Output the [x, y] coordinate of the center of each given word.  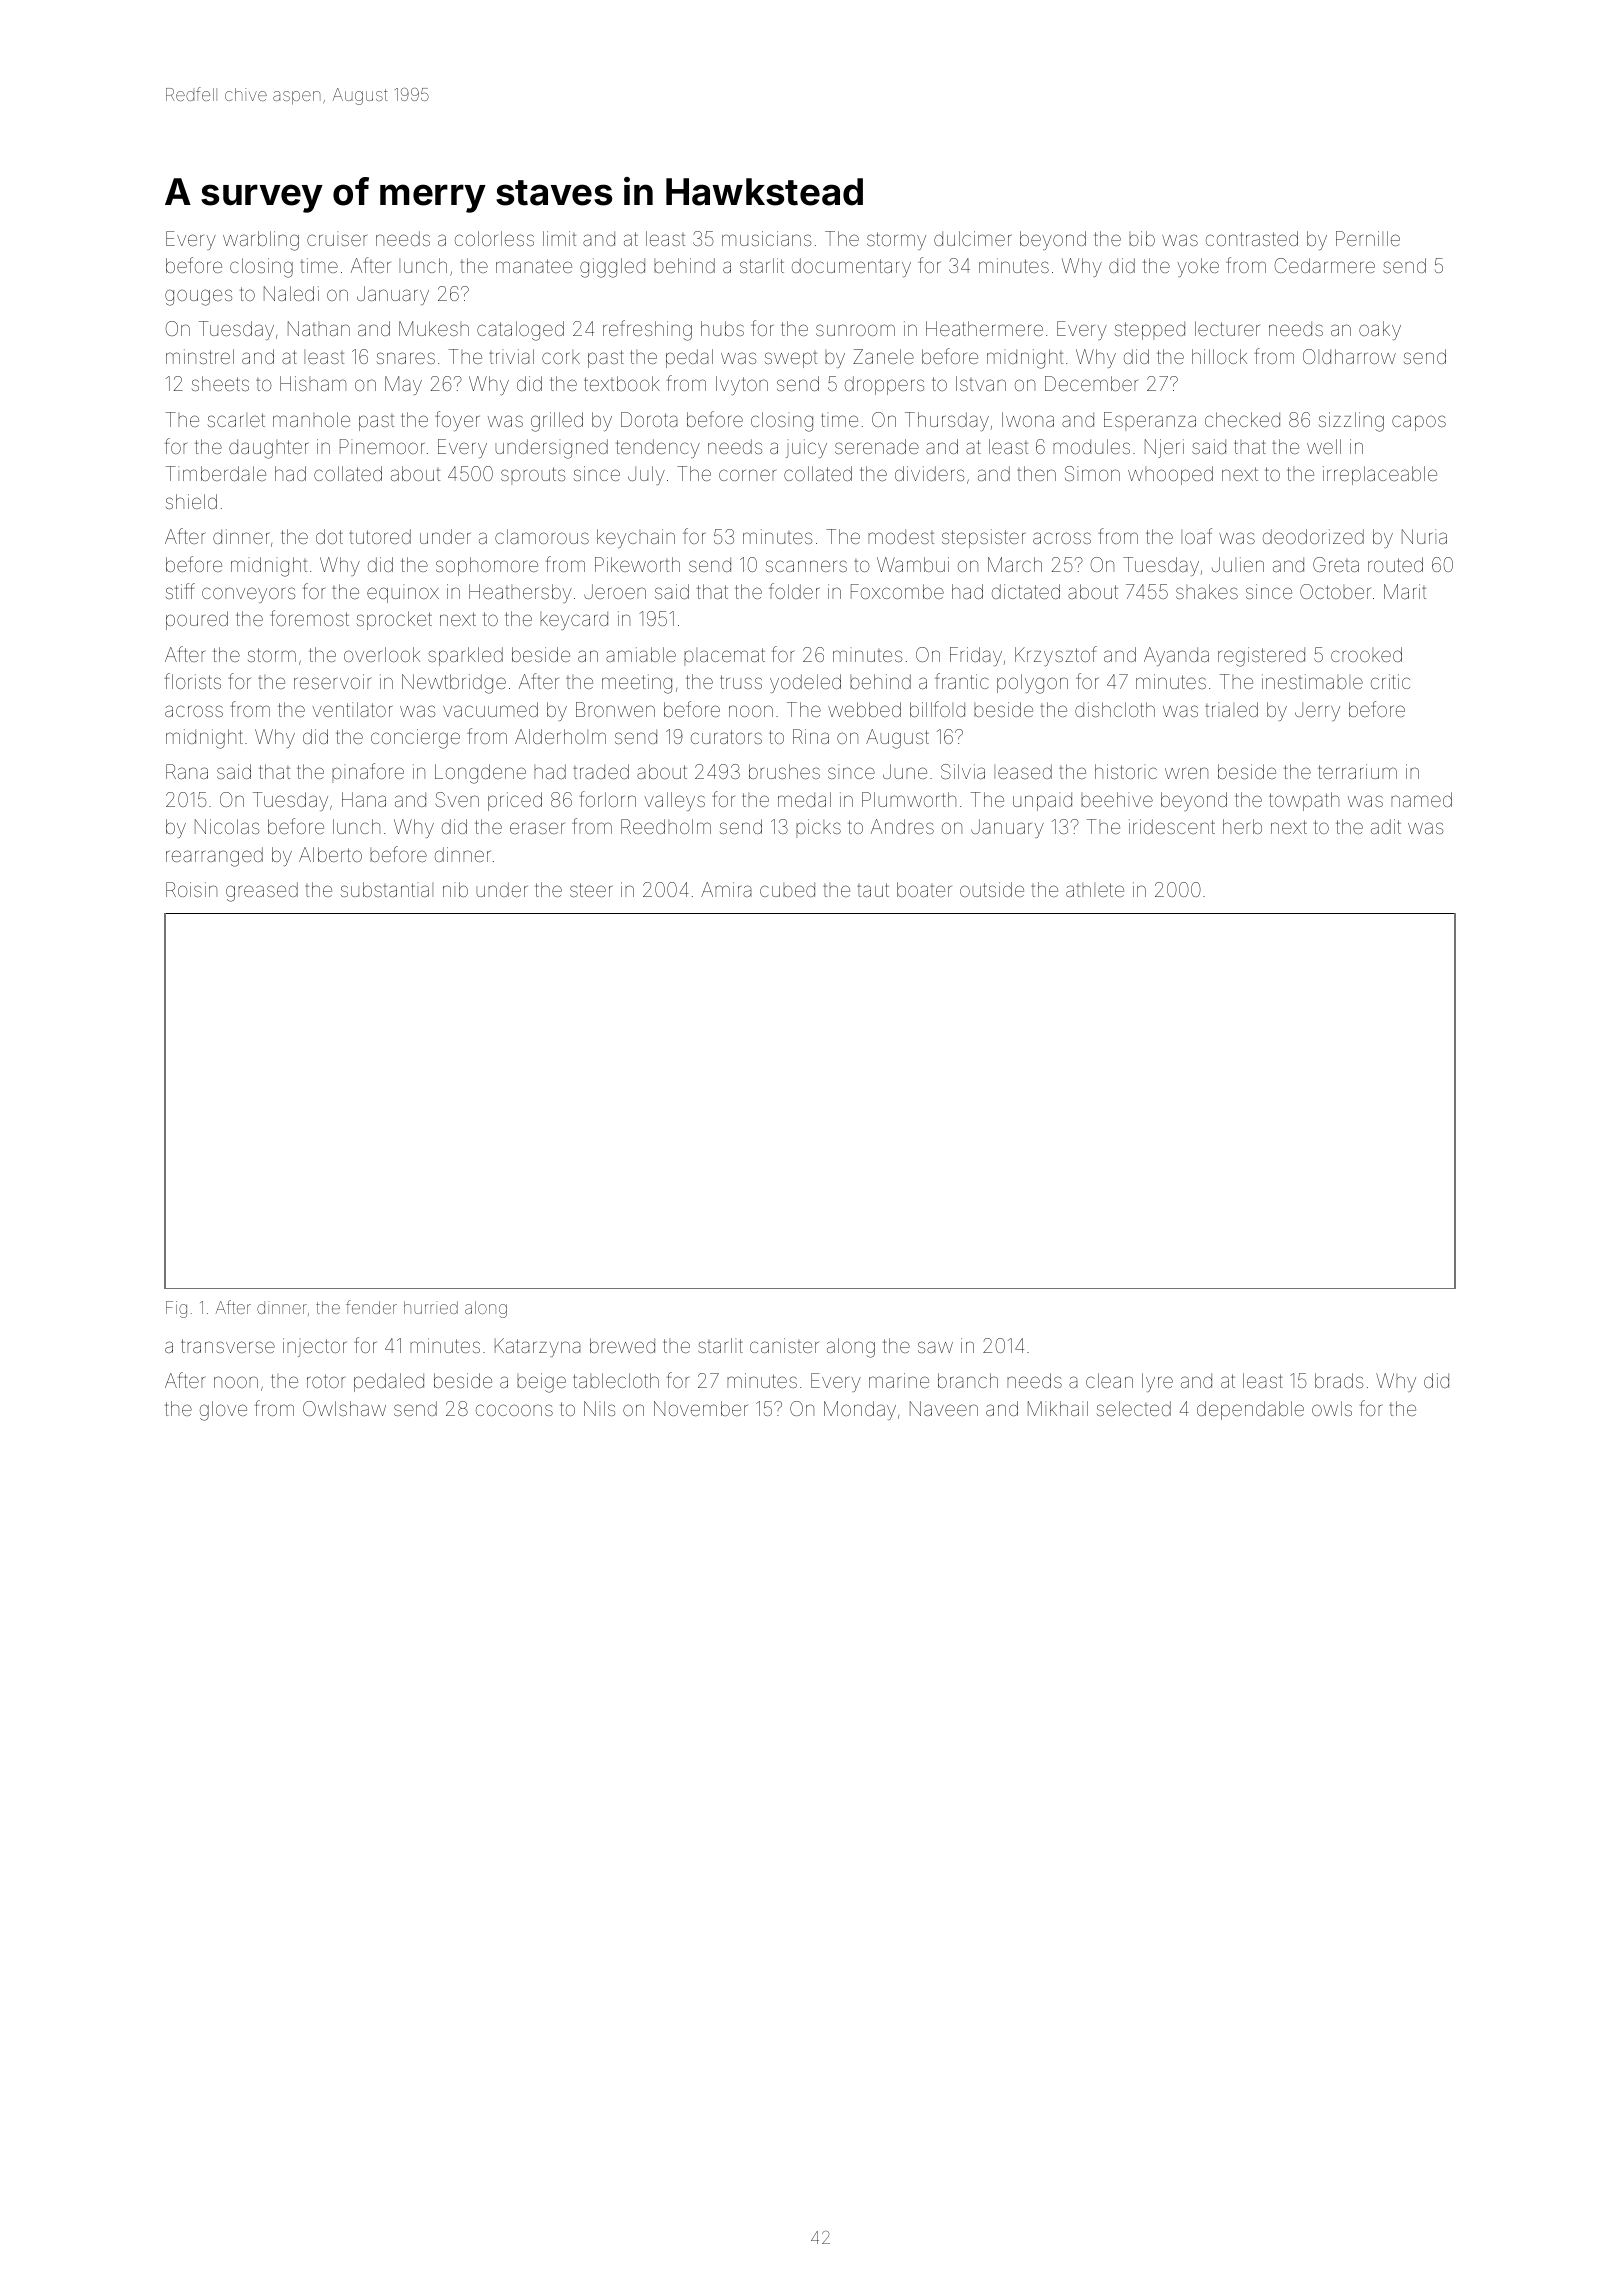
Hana [364, 799]
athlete [1095, 890]
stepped [1150, 330]
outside [992, 889]
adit [1386, 826]
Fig [176, 1309]
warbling [261, 241]
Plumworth [909, 799]
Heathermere [984, 328]
